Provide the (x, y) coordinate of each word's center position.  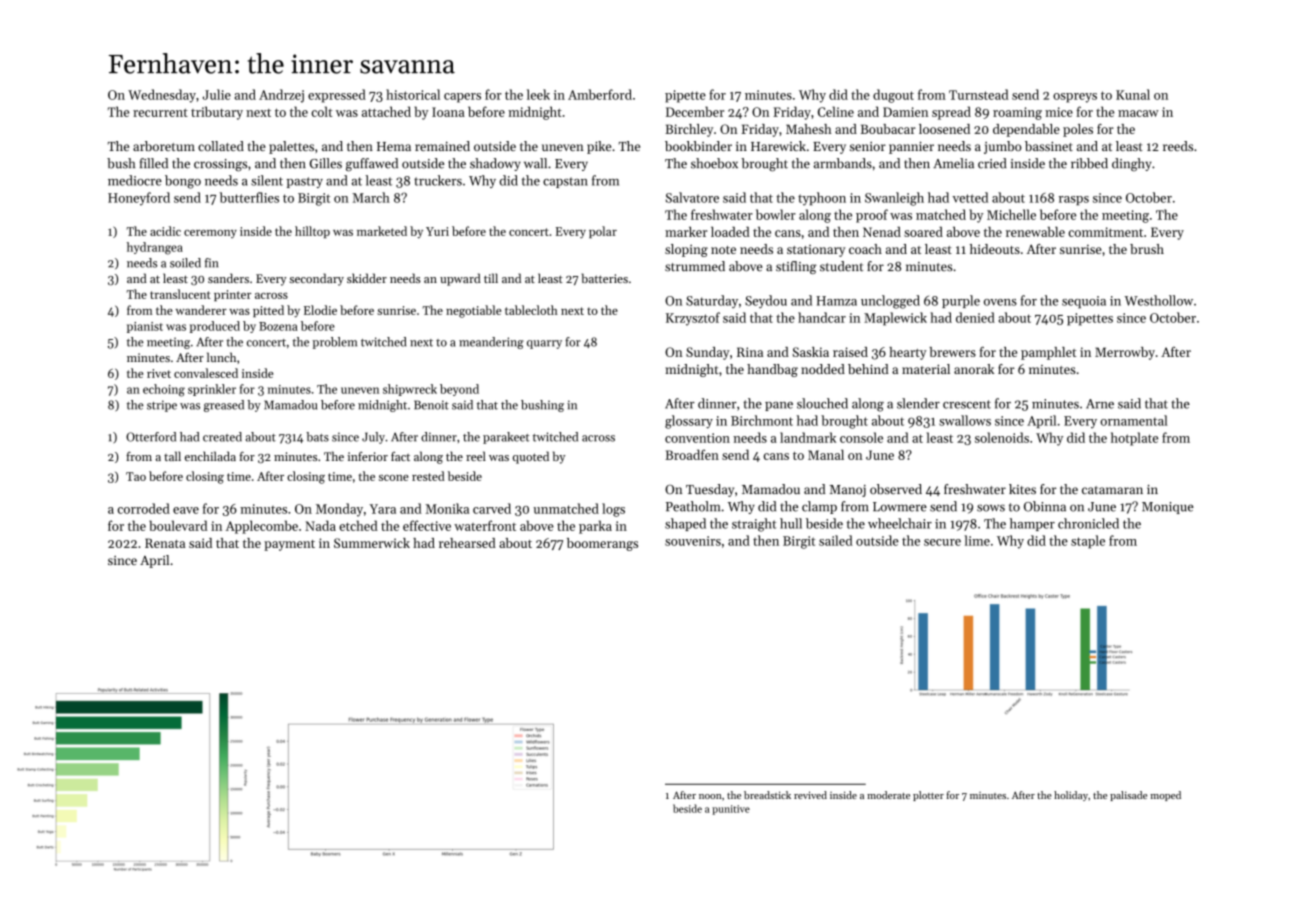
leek (538, 94)
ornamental (1133, 420)
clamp (819, 507)
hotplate (1134, 439)
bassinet (1049, 146)
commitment (1105, 232)
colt (322, 111)
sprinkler (212, 390)
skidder (367, 278)
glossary (689, 422)
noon (710, 796)
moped (1165, 796)
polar (603, 232)
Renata (165, 543)
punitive (731, 810)
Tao (136, 476)
